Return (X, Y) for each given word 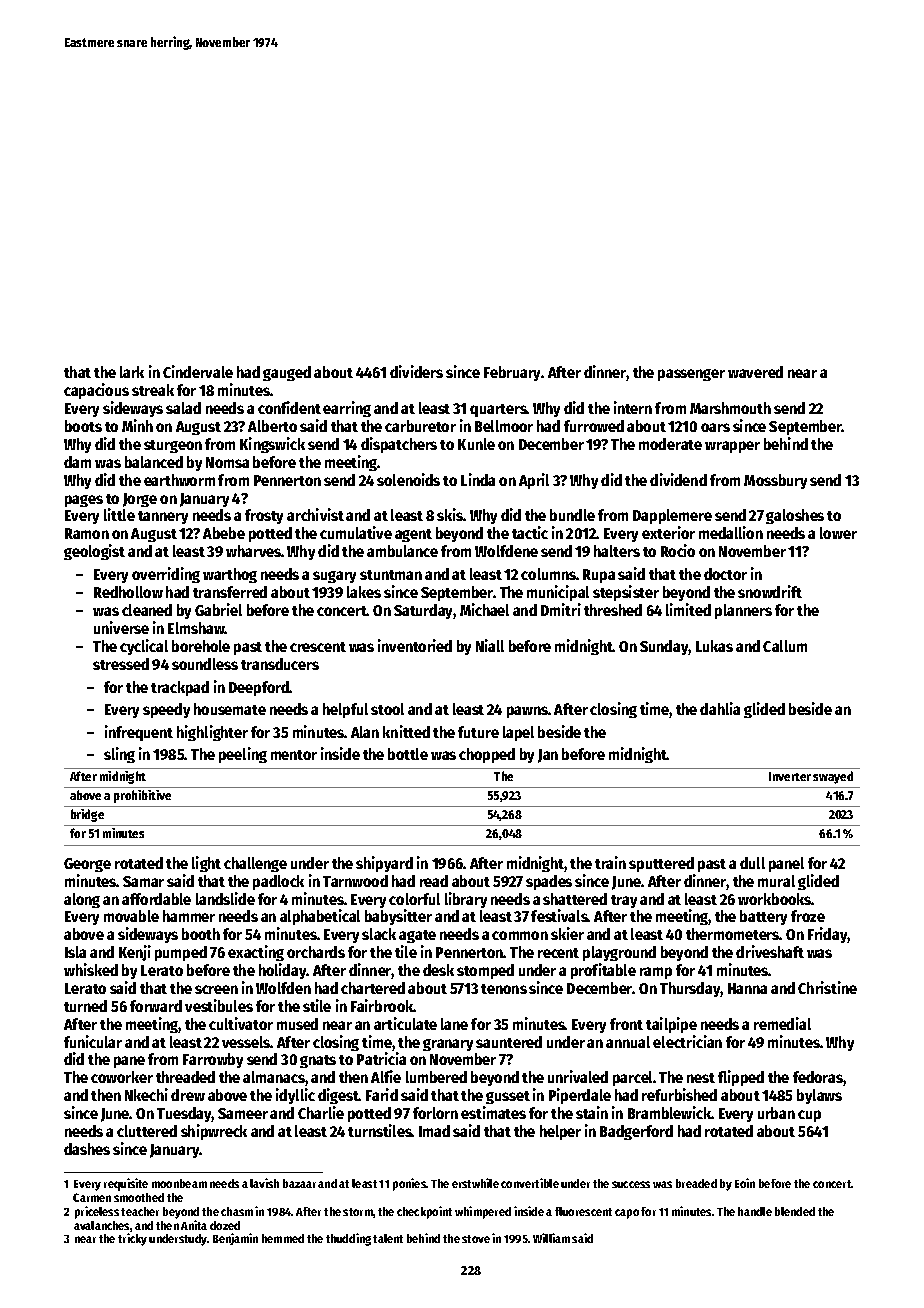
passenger (691, 375)
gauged (287, 373)
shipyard (384, 864)
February (513, 373)
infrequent (139, 733)
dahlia (720, 708)
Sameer (243, 1113)
